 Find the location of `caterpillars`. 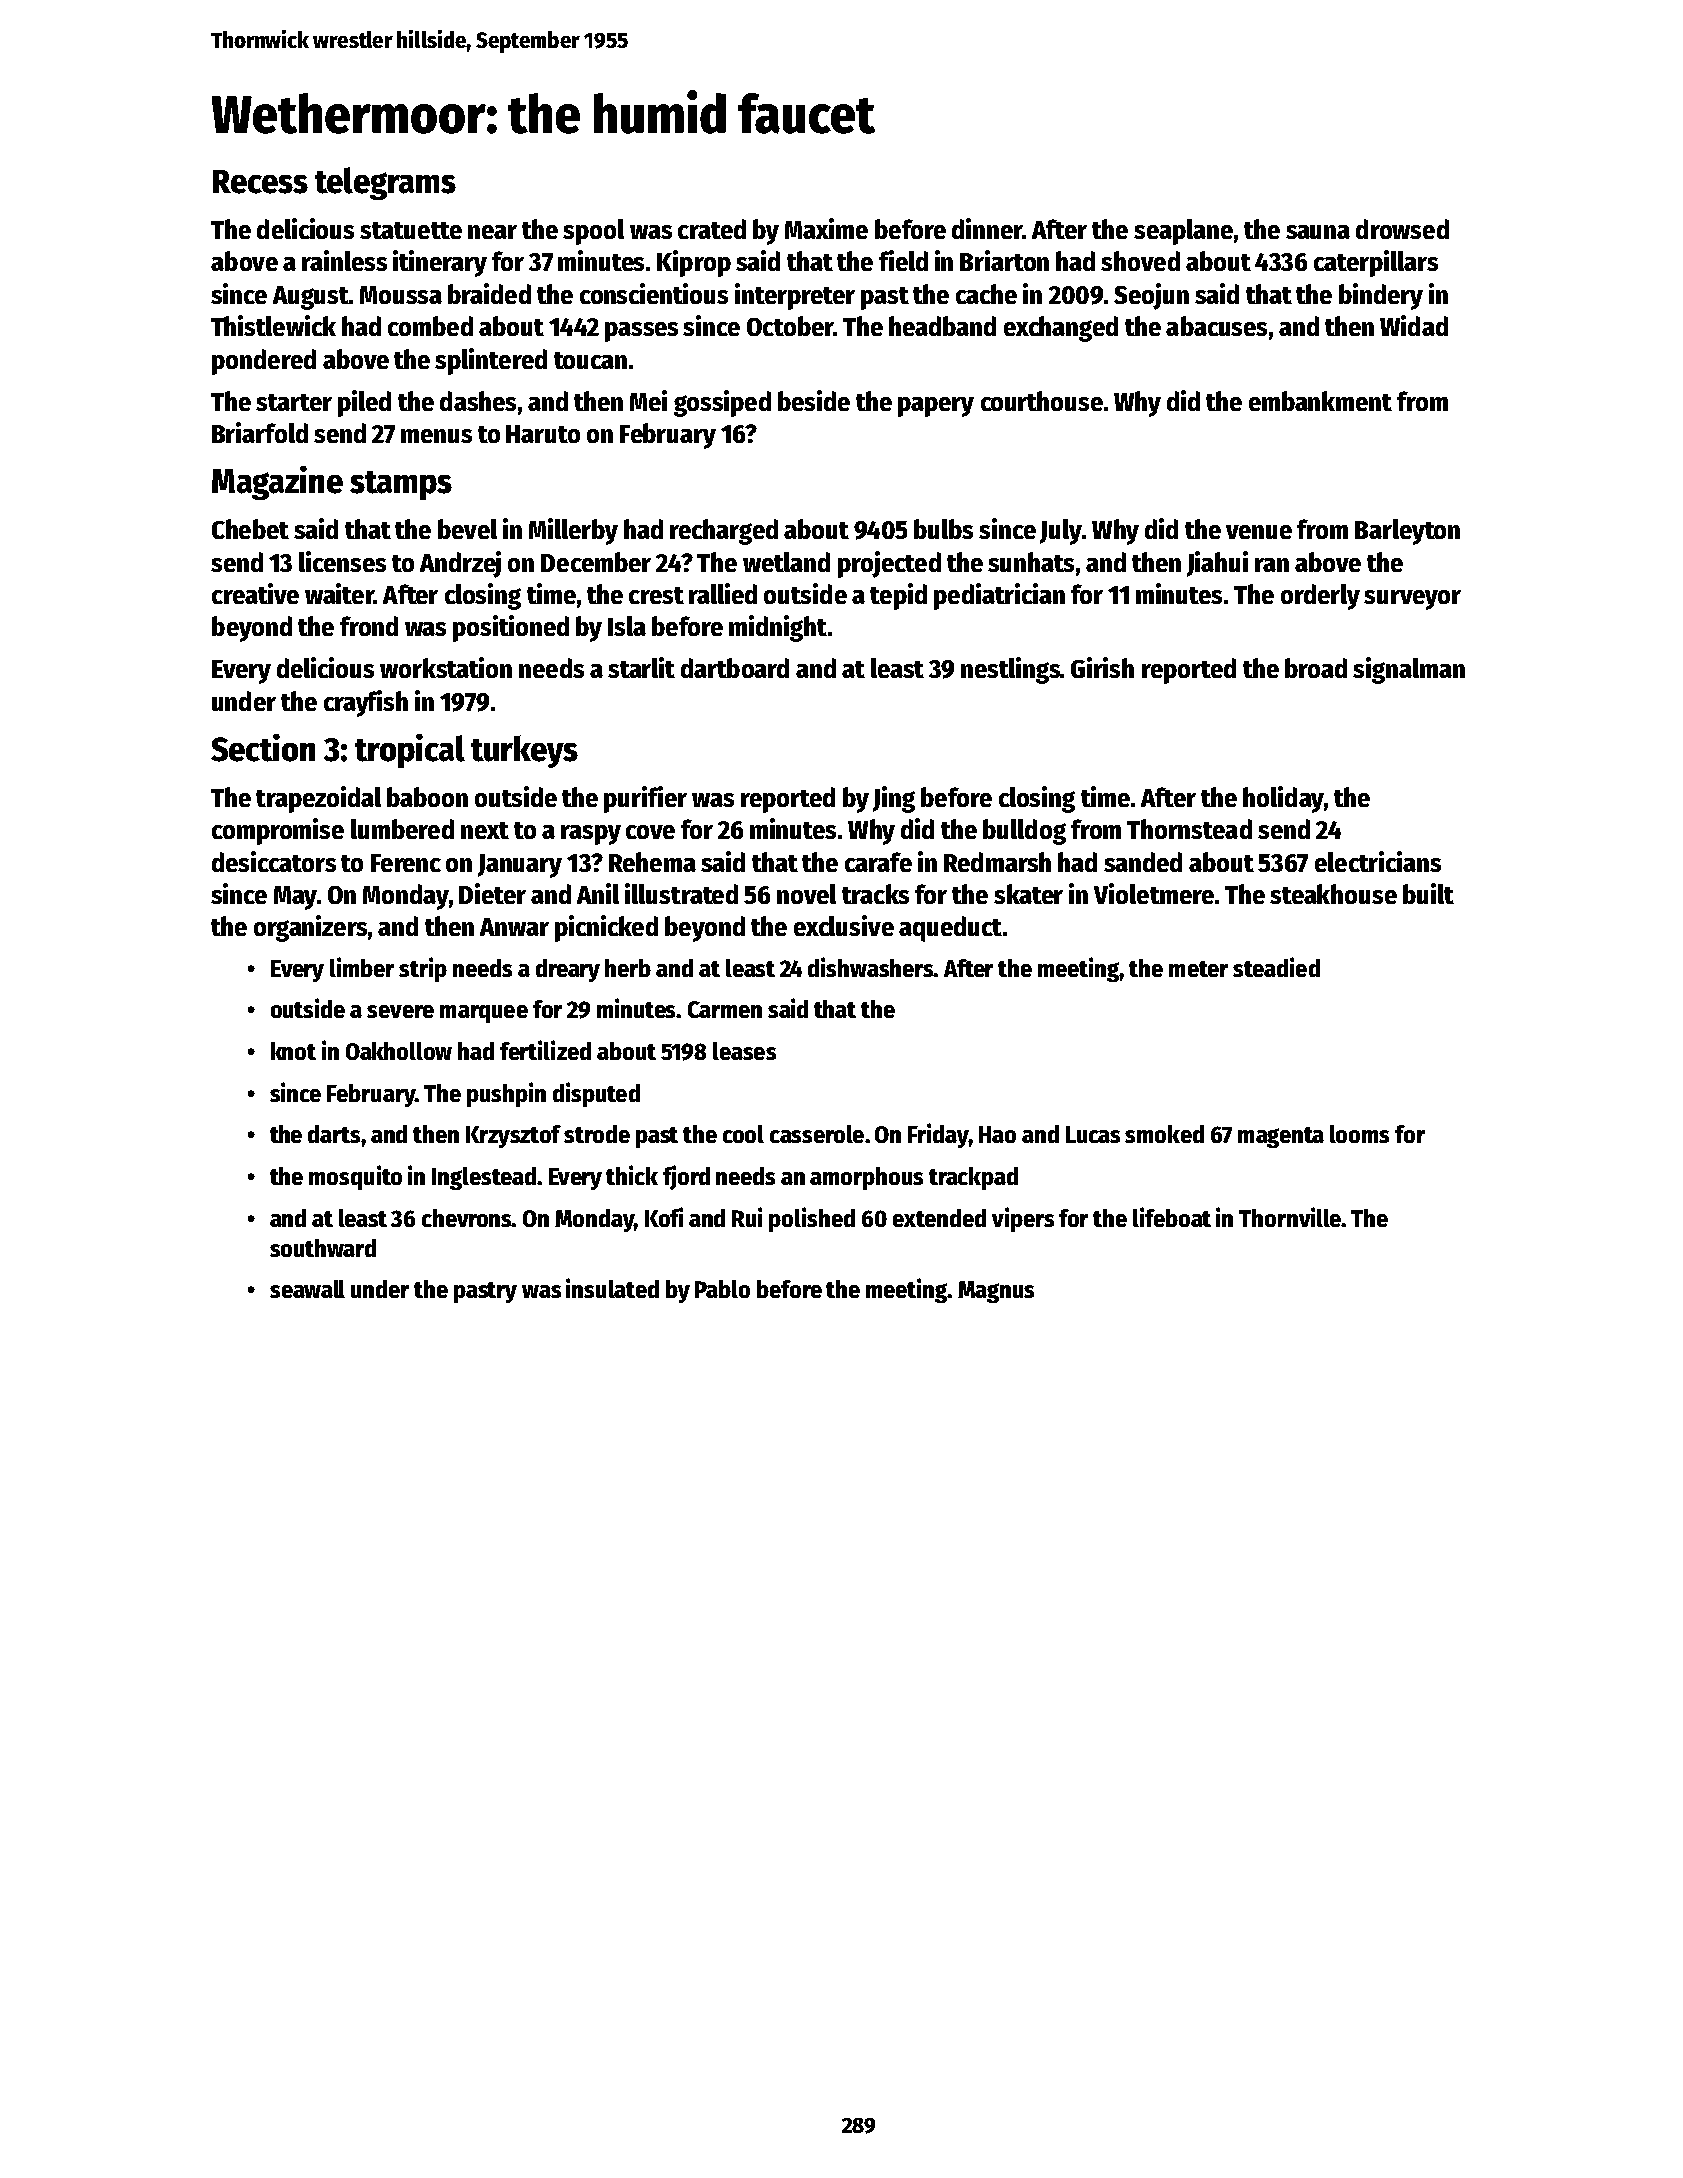

caterpillars is located at coordinates (1376, 263).
